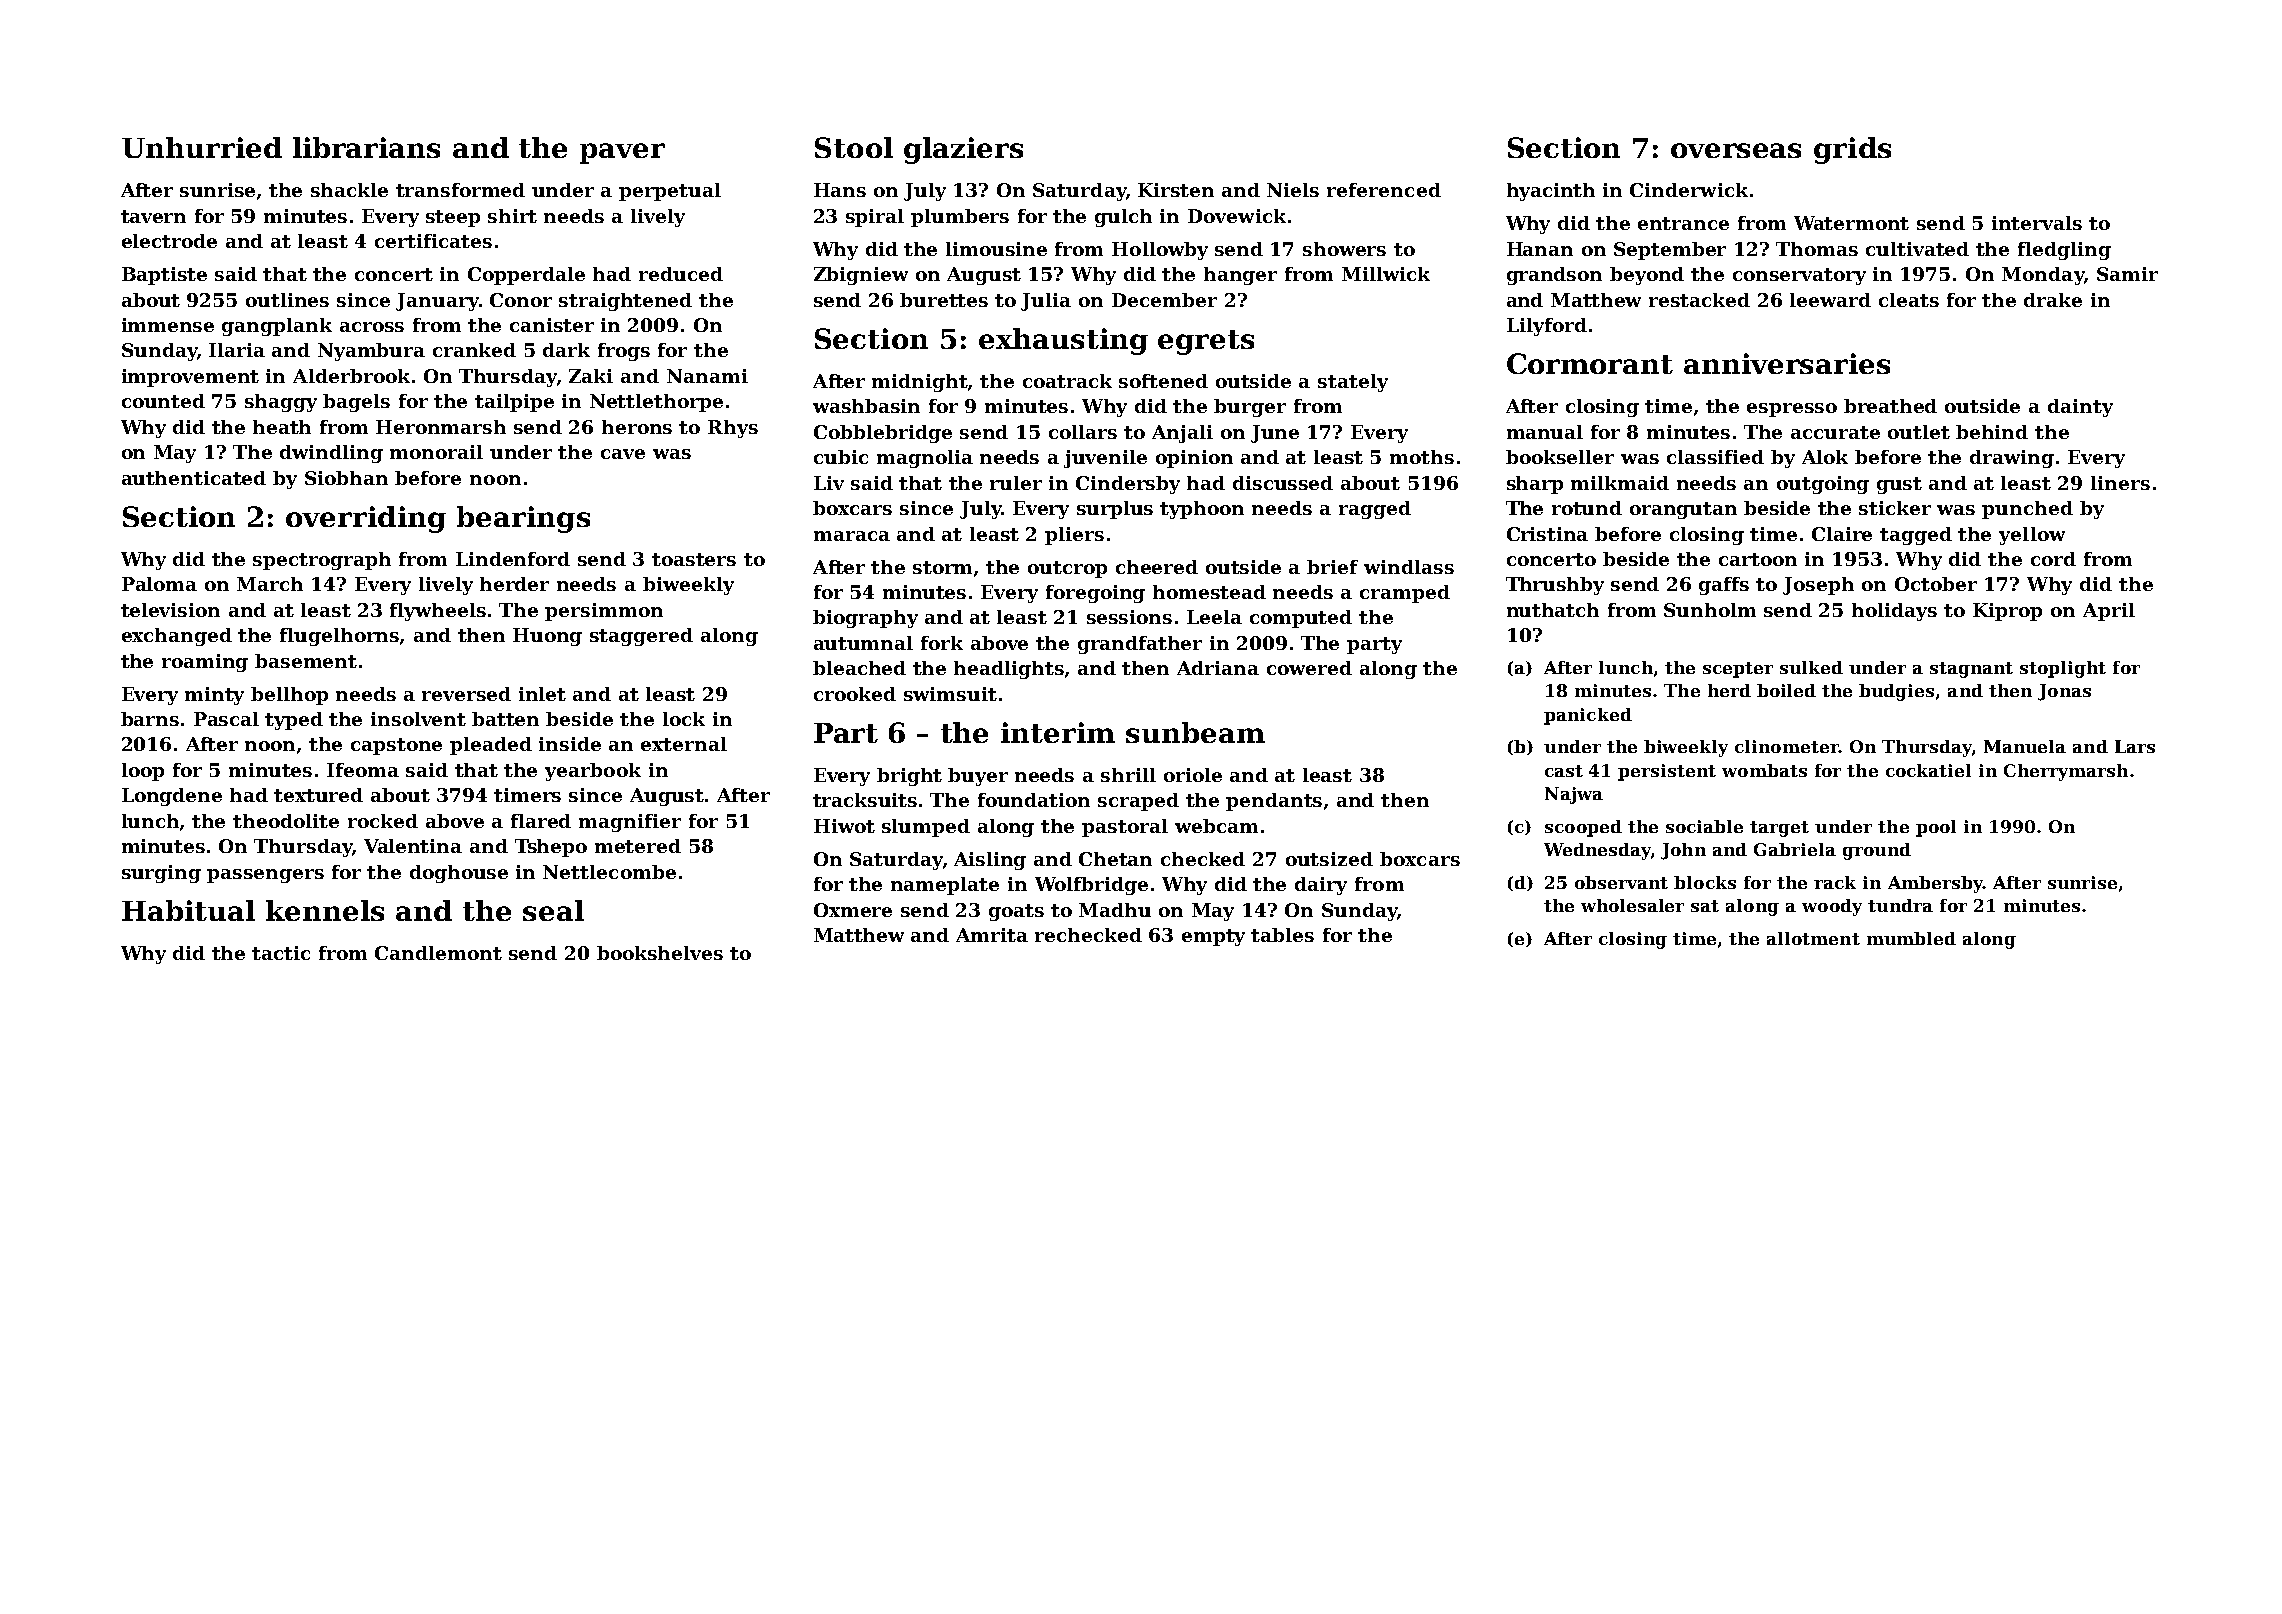 This screenshot has height=1614, width=2282. What do you see at coordinates (1935, 884) in the screenshot?
I see `Ambersby` at bounding box center [1935, 884].
